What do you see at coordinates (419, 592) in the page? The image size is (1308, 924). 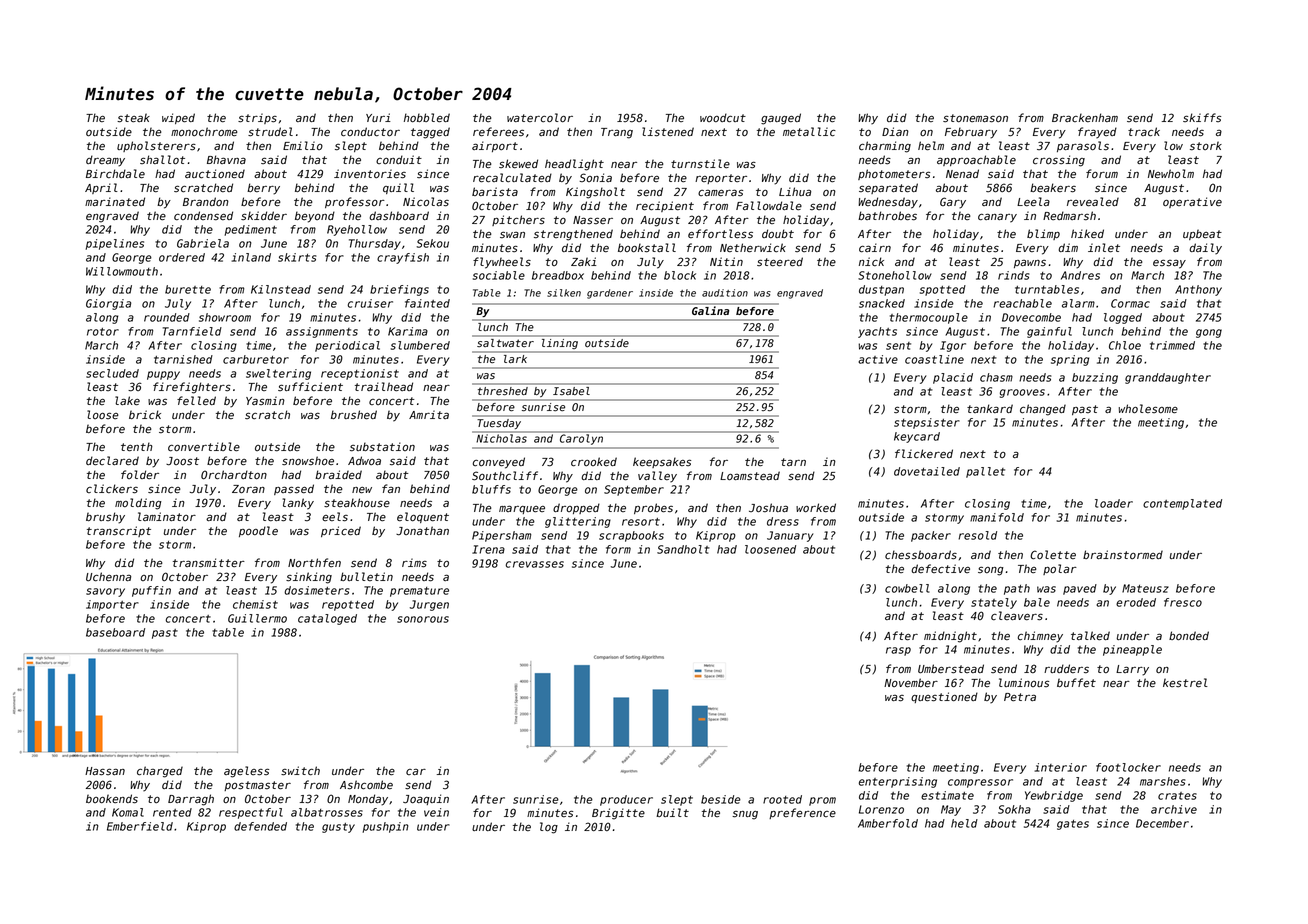 I see `premature` at bounding box center [419, 592].
